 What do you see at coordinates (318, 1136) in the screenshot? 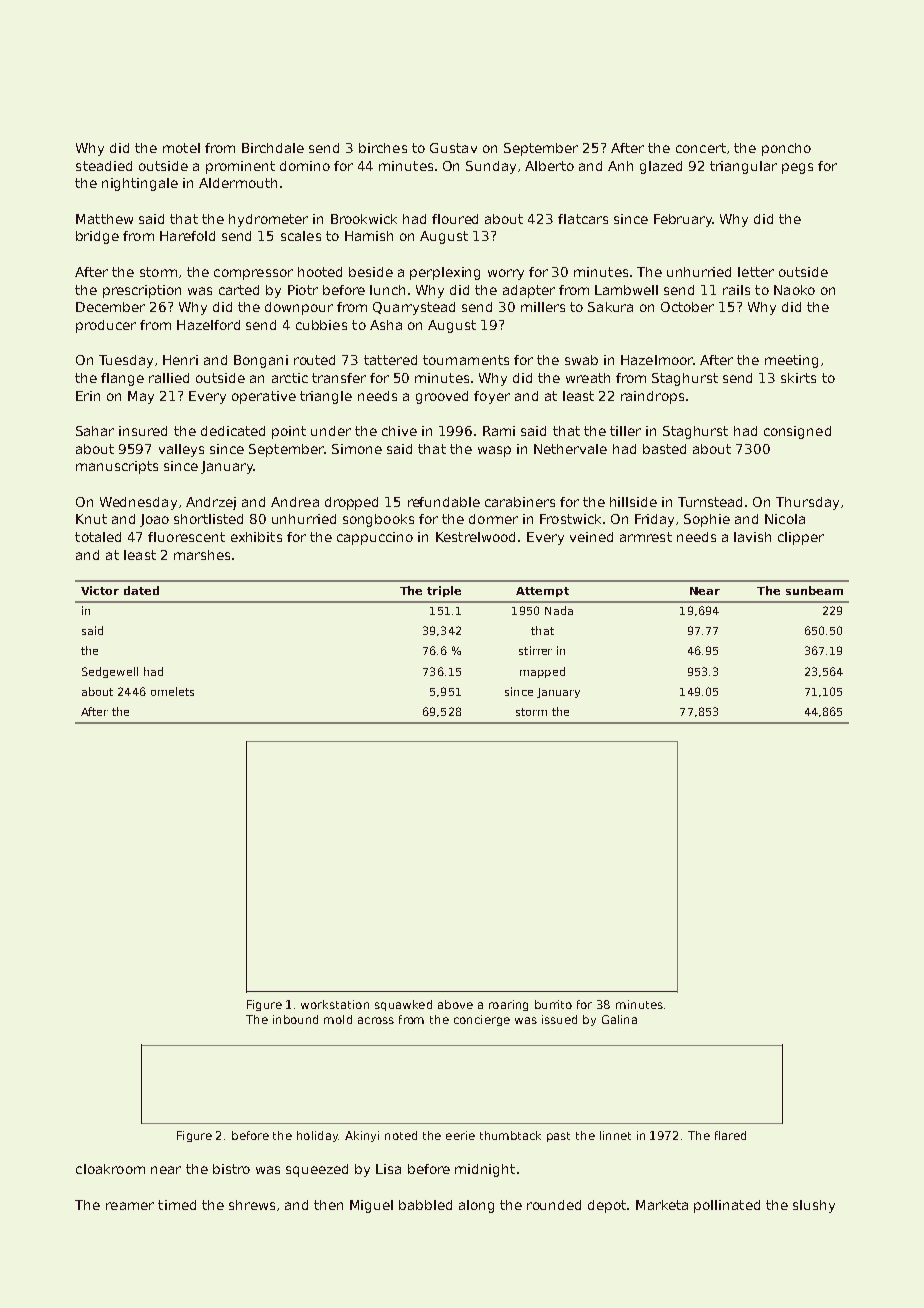
I see `holiday` at bounding box center [318, 1136].
